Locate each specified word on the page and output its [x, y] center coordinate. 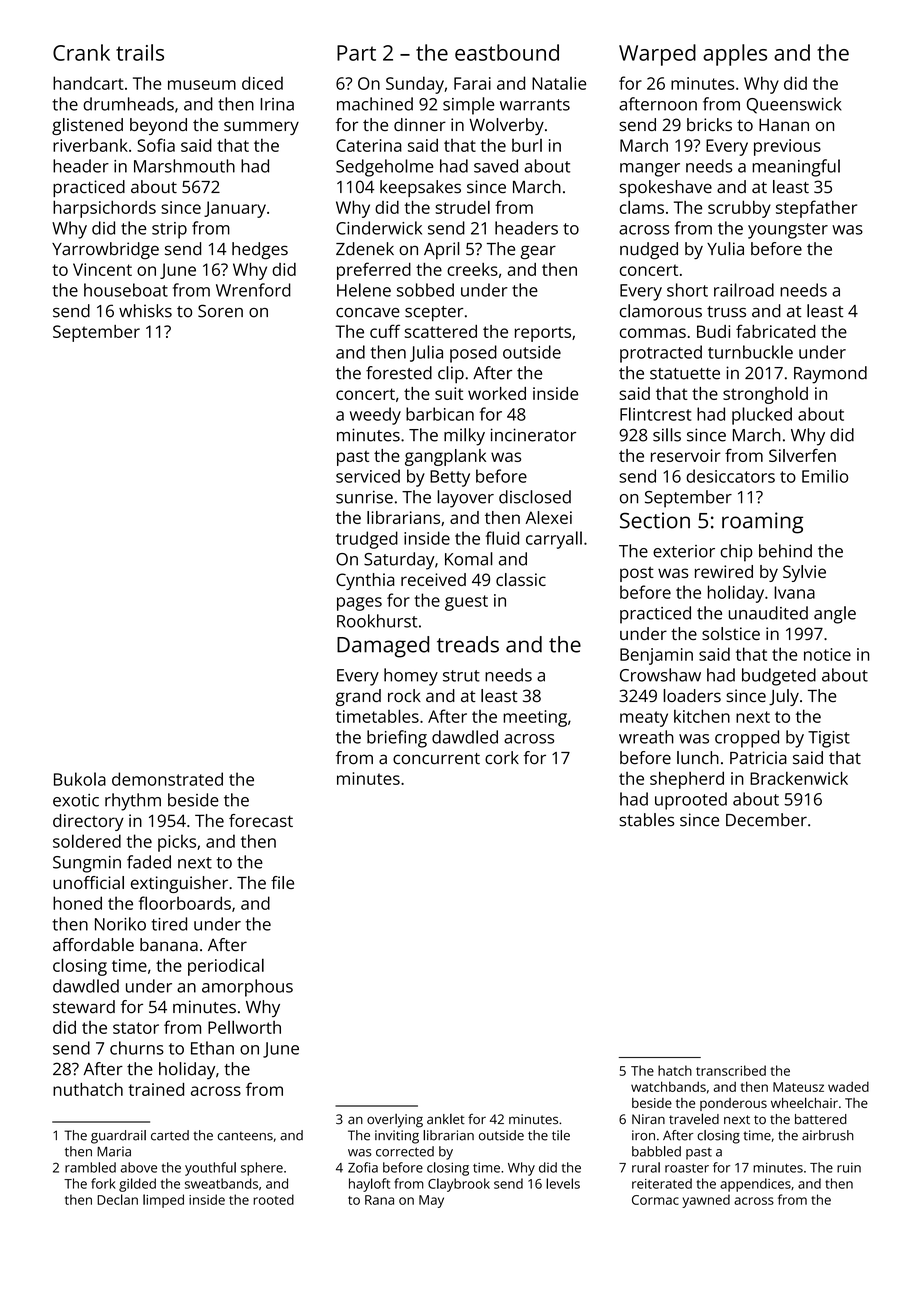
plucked [762, 416]
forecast [261, 820]
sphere [262, 1169]
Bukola [80, 779]
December [766, 820]
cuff [385, 331]
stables [646, 820]
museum [202, 85]
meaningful [796, 168]
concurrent [436, 759]
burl [527, 145]
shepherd [687, 780]
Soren [220, 311]
